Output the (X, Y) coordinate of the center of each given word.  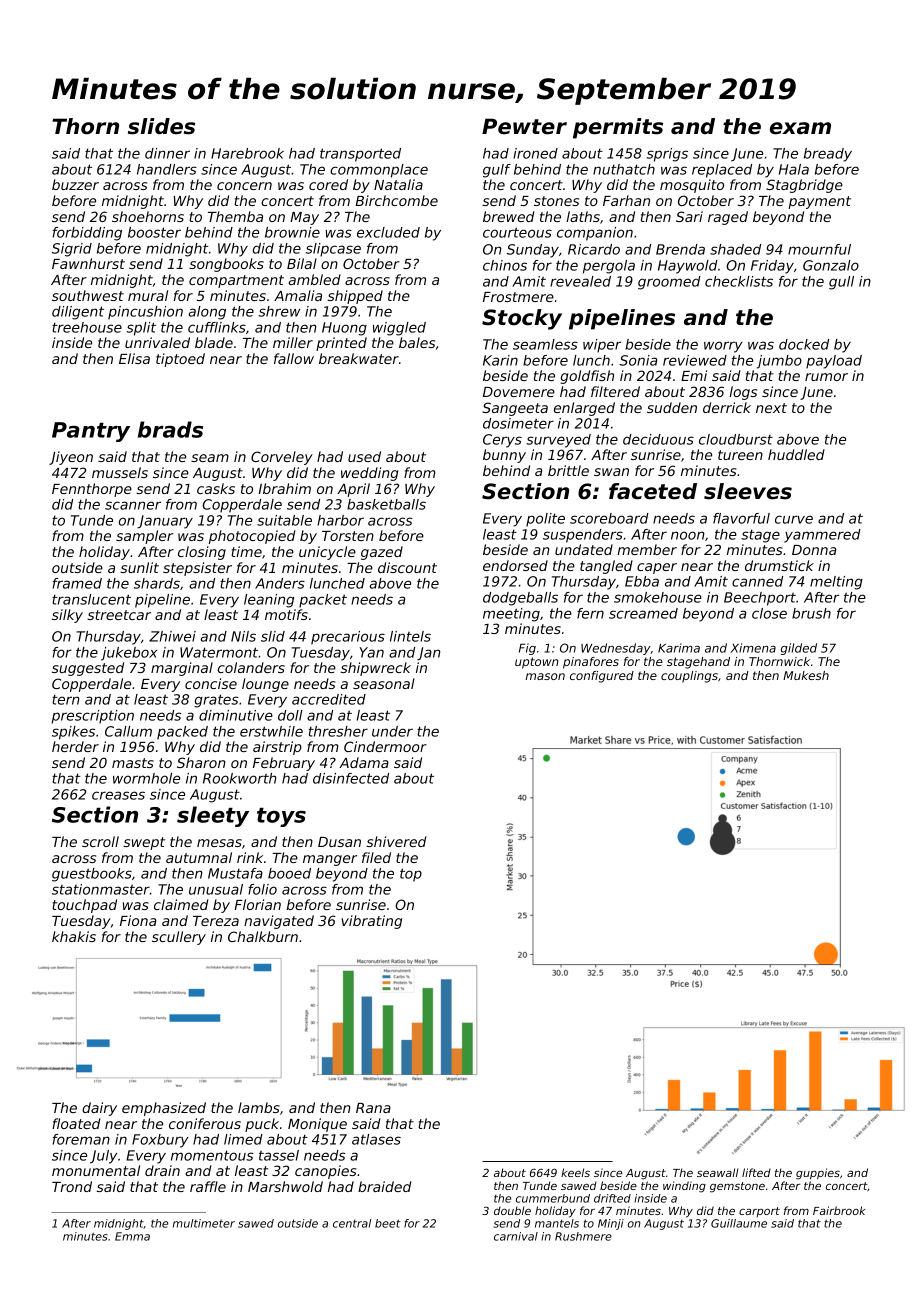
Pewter (524, 126)
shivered (396, 841)
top (411, 875)
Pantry (91, 432)
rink (250, 857)
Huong (344, 329)
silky (67, 616)
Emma (132, 1236)
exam (800, 128)
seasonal (384, 683)
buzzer (75, 184)
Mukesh (806, 675)
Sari (689, 216)
